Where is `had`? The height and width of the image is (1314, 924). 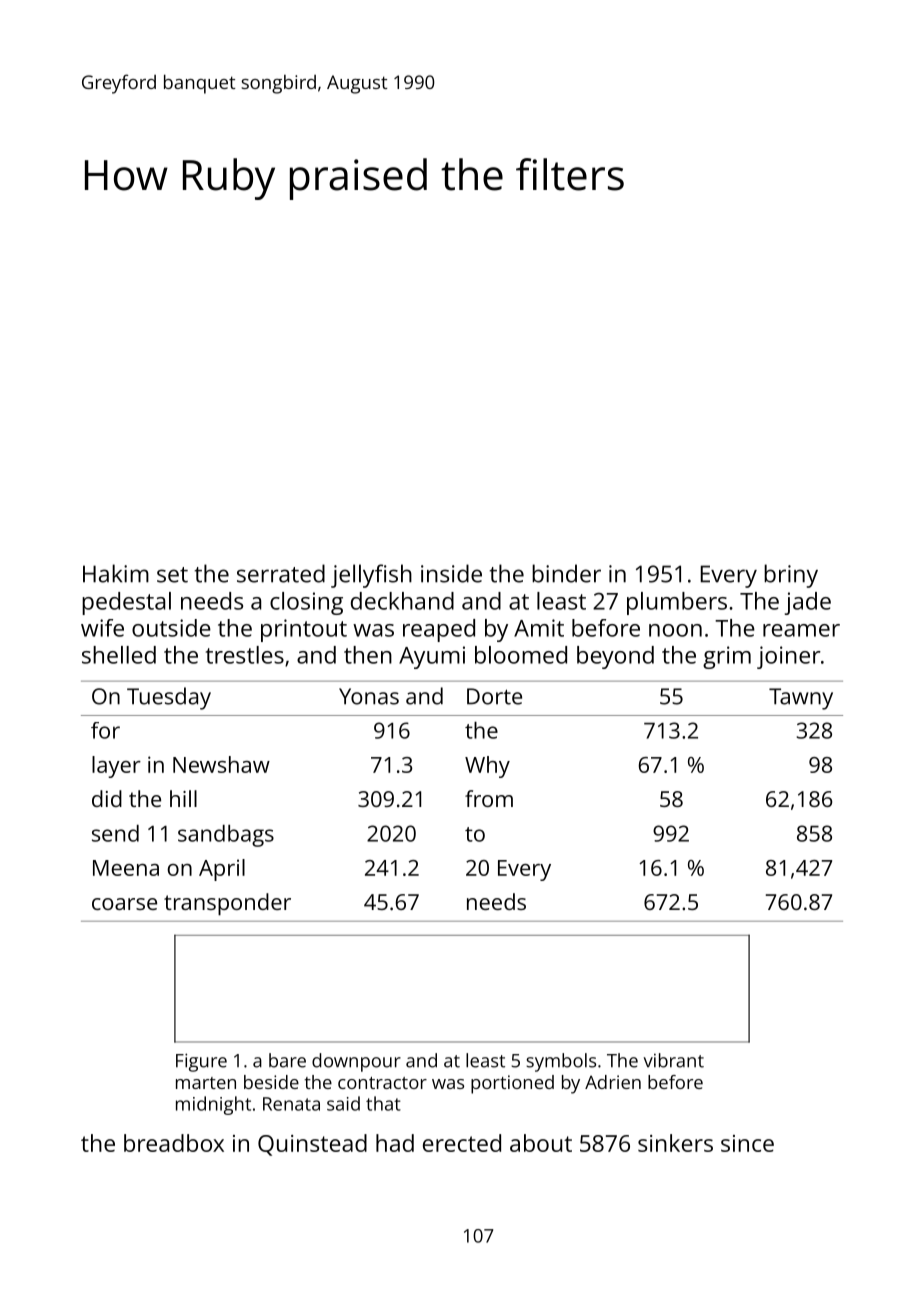 had is located at coordinates (395, 1143).
